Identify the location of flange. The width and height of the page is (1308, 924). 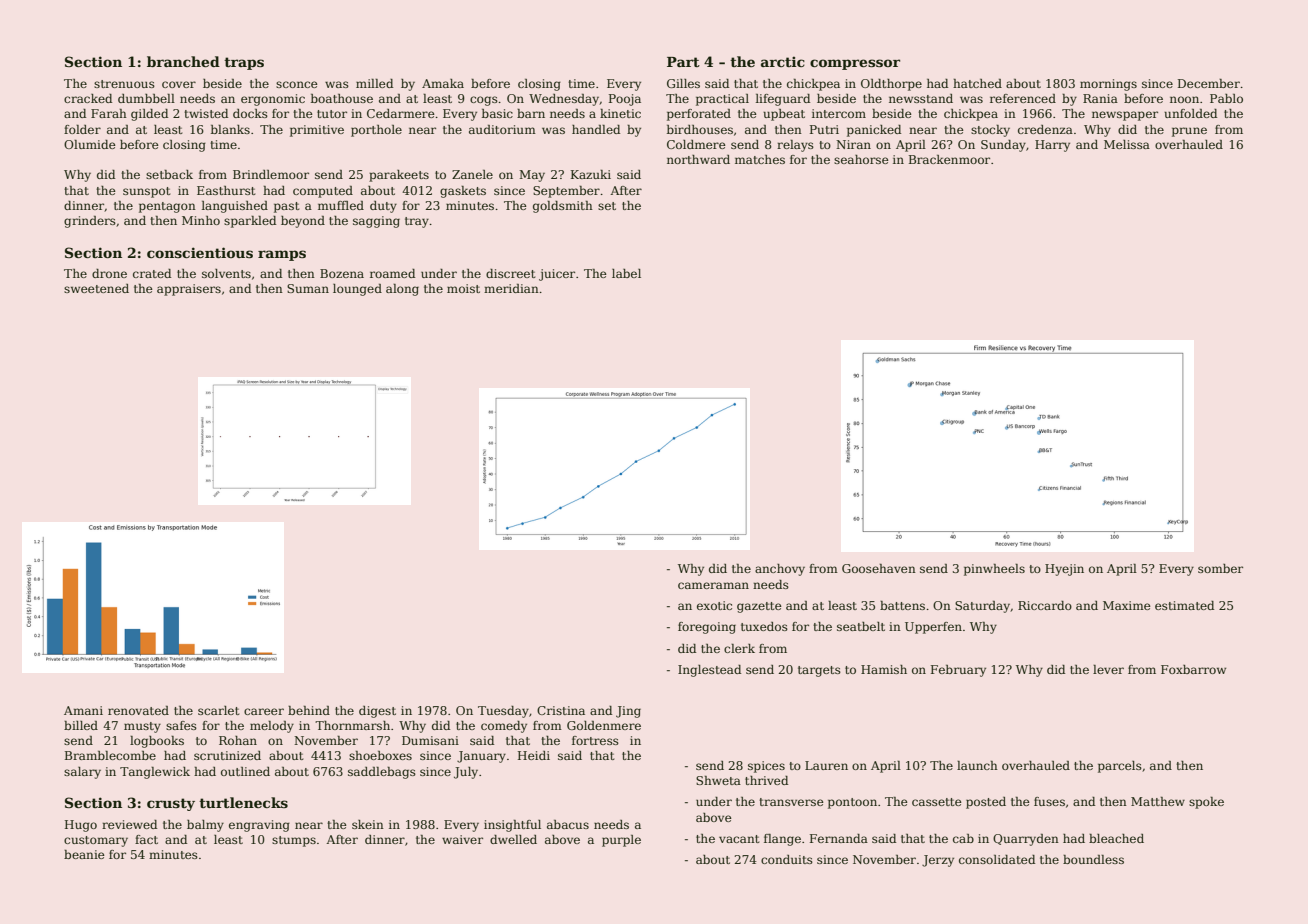
(782, 840).
